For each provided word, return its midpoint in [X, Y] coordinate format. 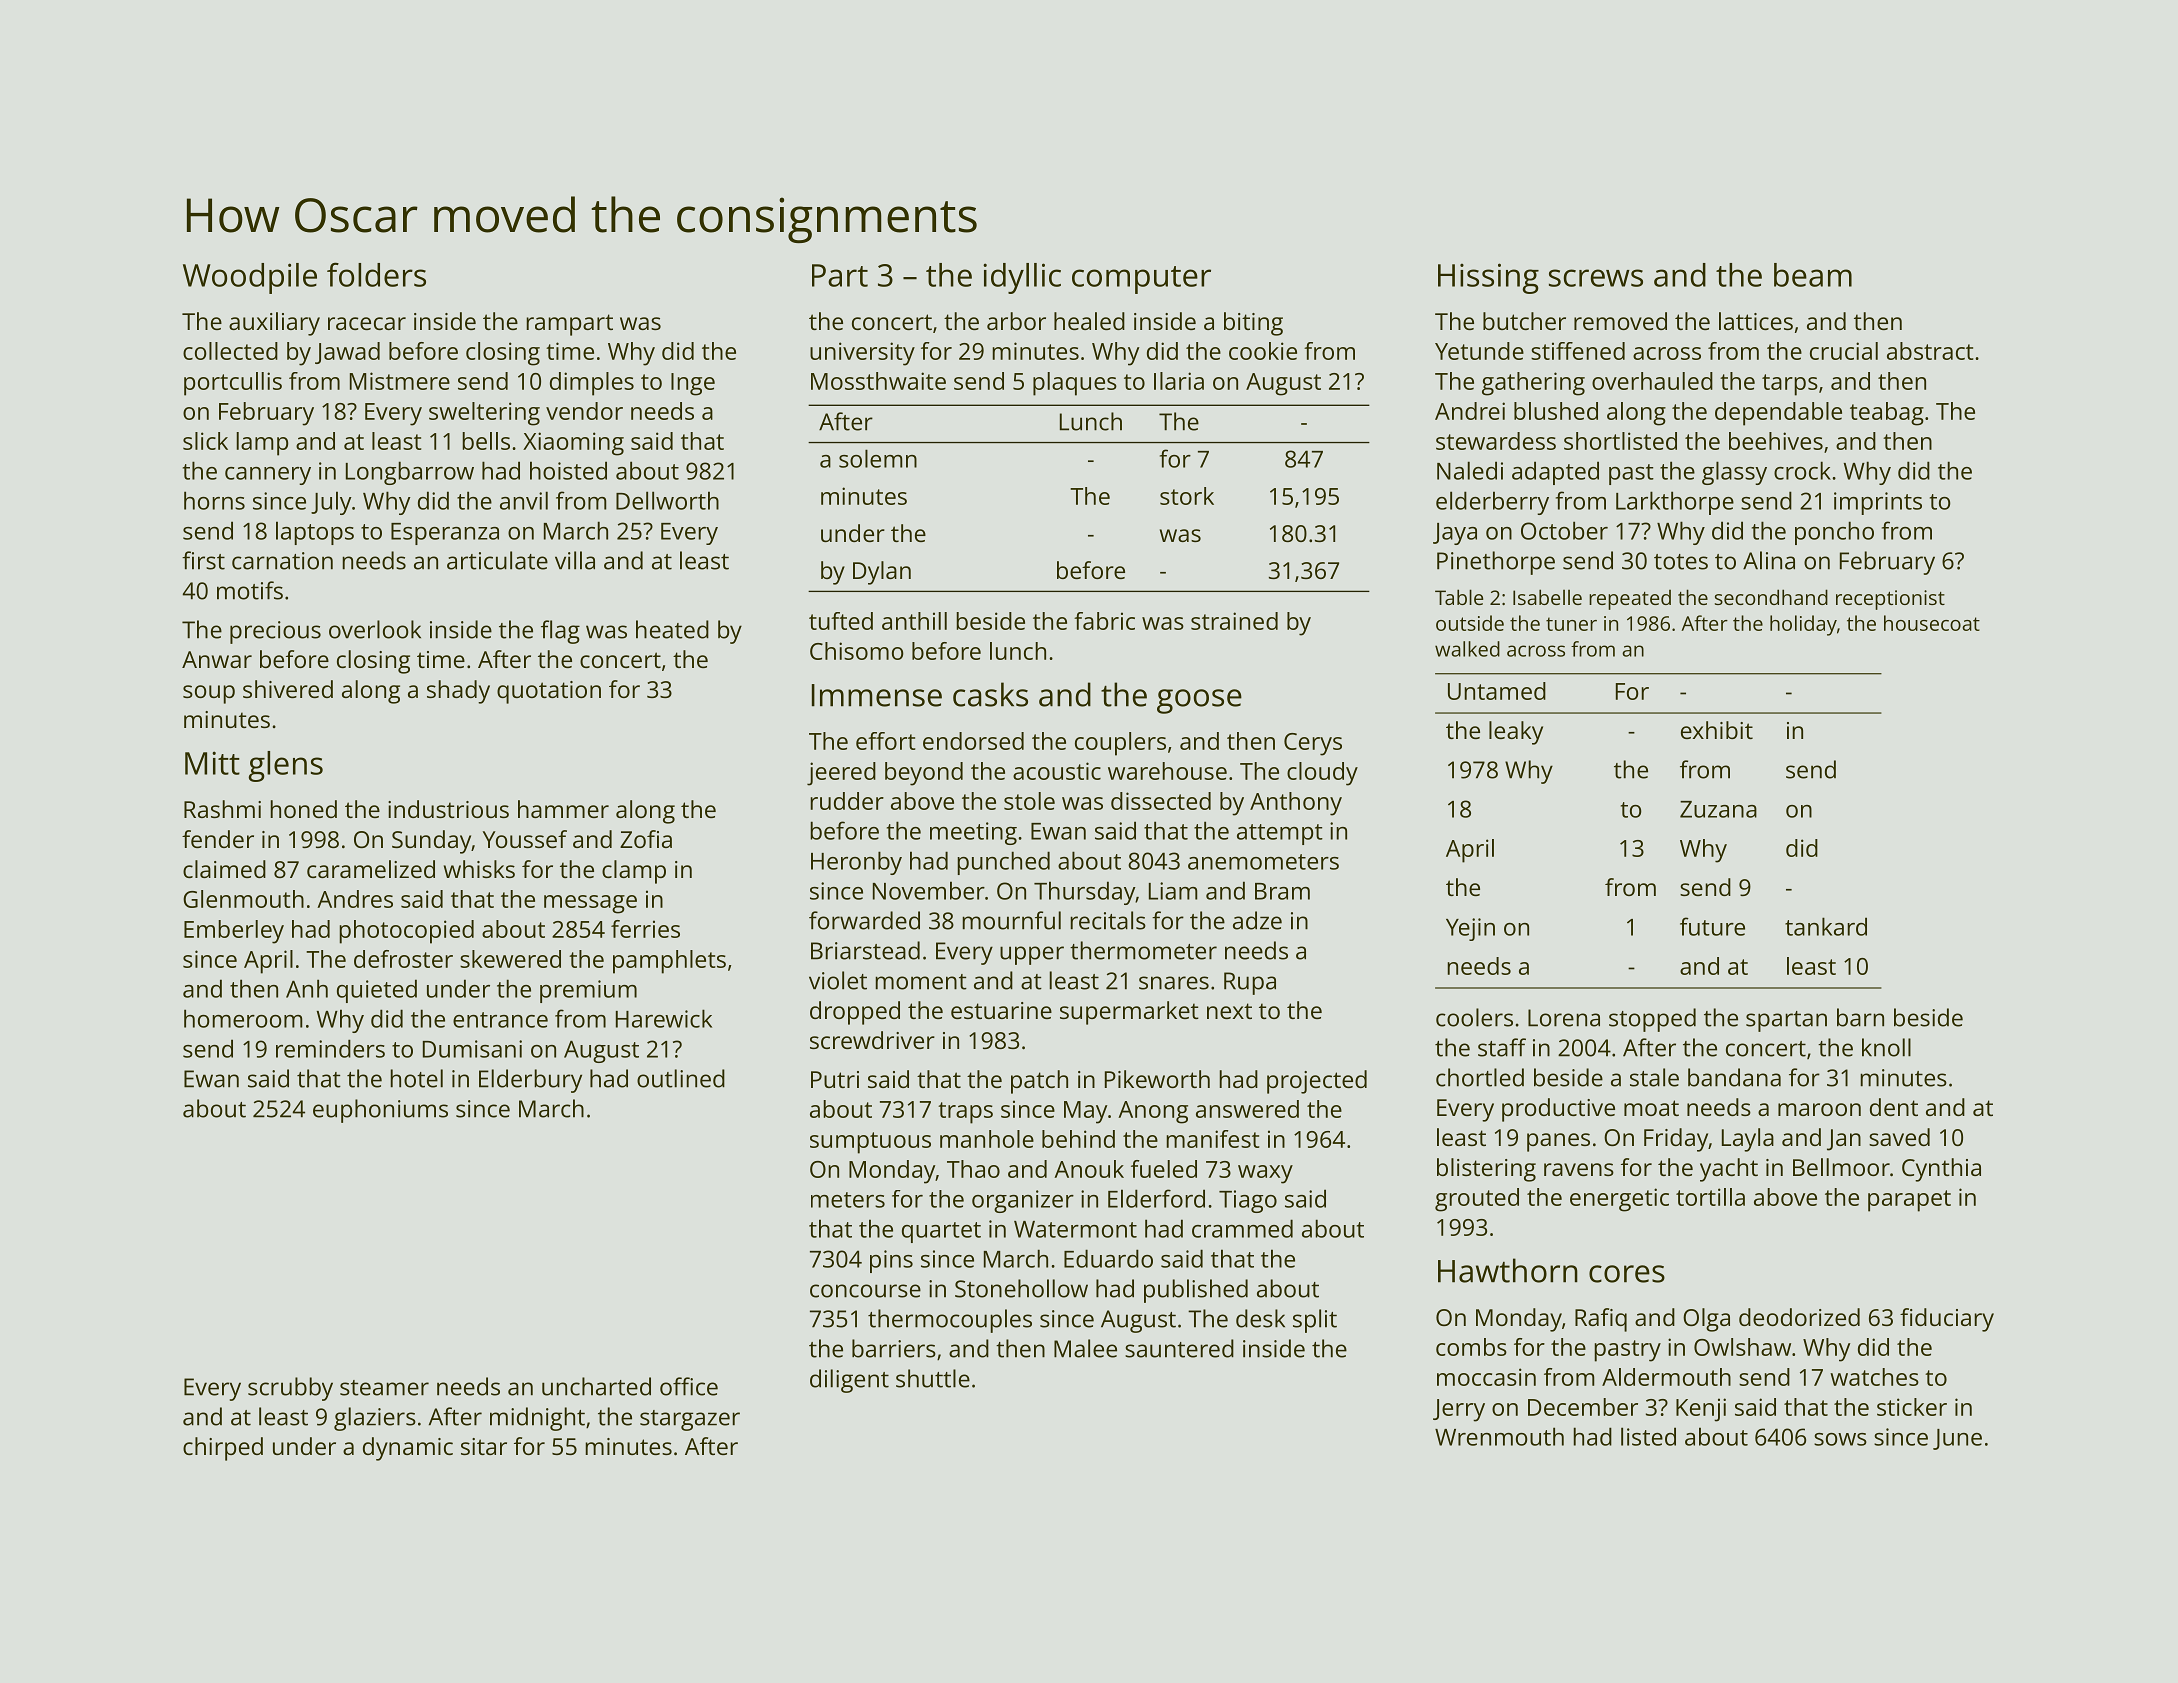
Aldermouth [1666, 1377]
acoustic [1057, 771]
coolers [1474, 1017]
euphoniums [380, 1111]
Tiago [1248, 1201]
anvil [524, 500]
